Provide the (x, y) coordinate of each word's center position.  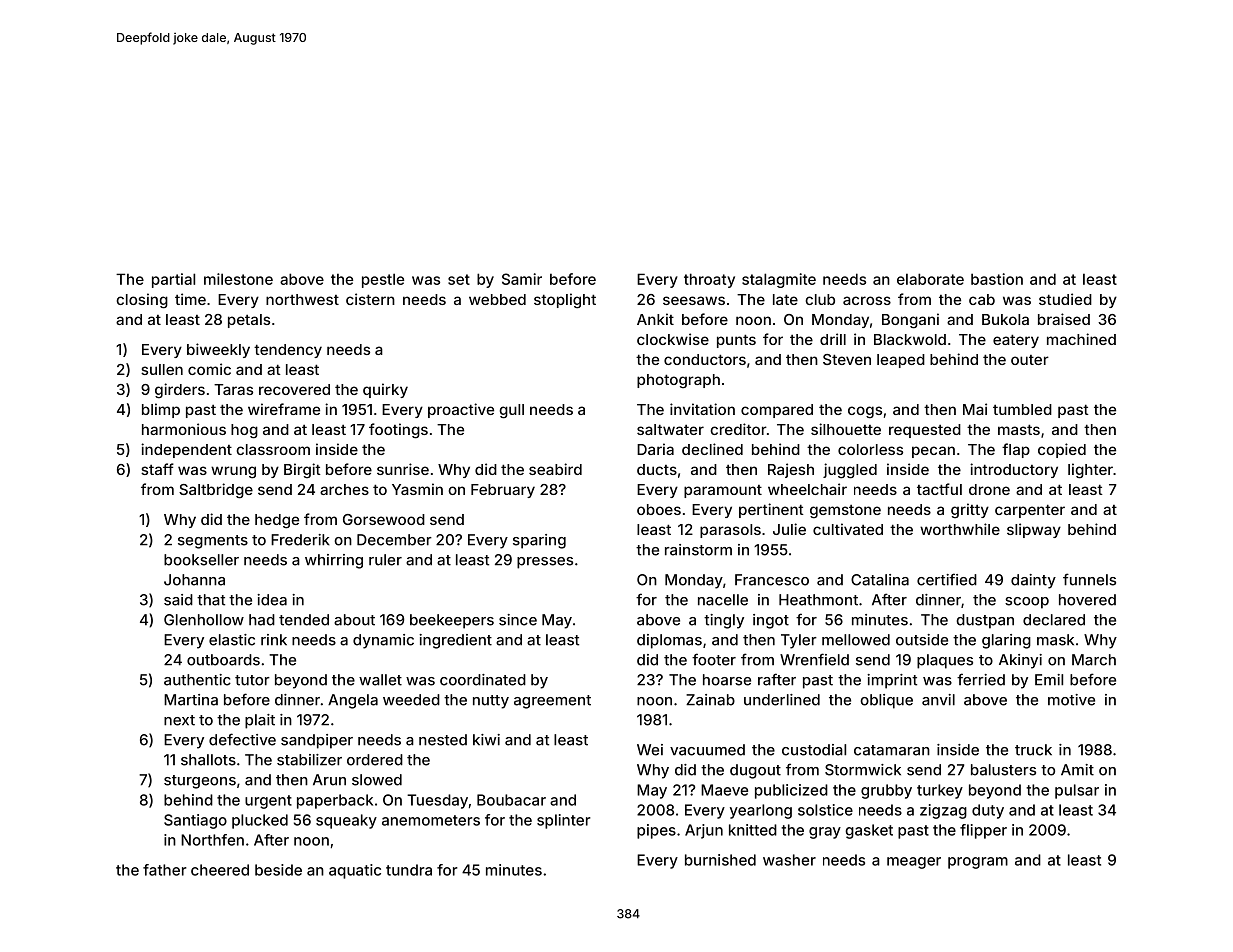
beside (278, 870)
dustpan (985, 621)
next (179, 720)
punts (736, 341)
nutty (491, 702)
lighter (1090, 471)
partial (173, 280)
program (978, 863)
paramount (723, 491)
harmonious (184, 429)
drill (833, 339)
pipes (656, 831)
